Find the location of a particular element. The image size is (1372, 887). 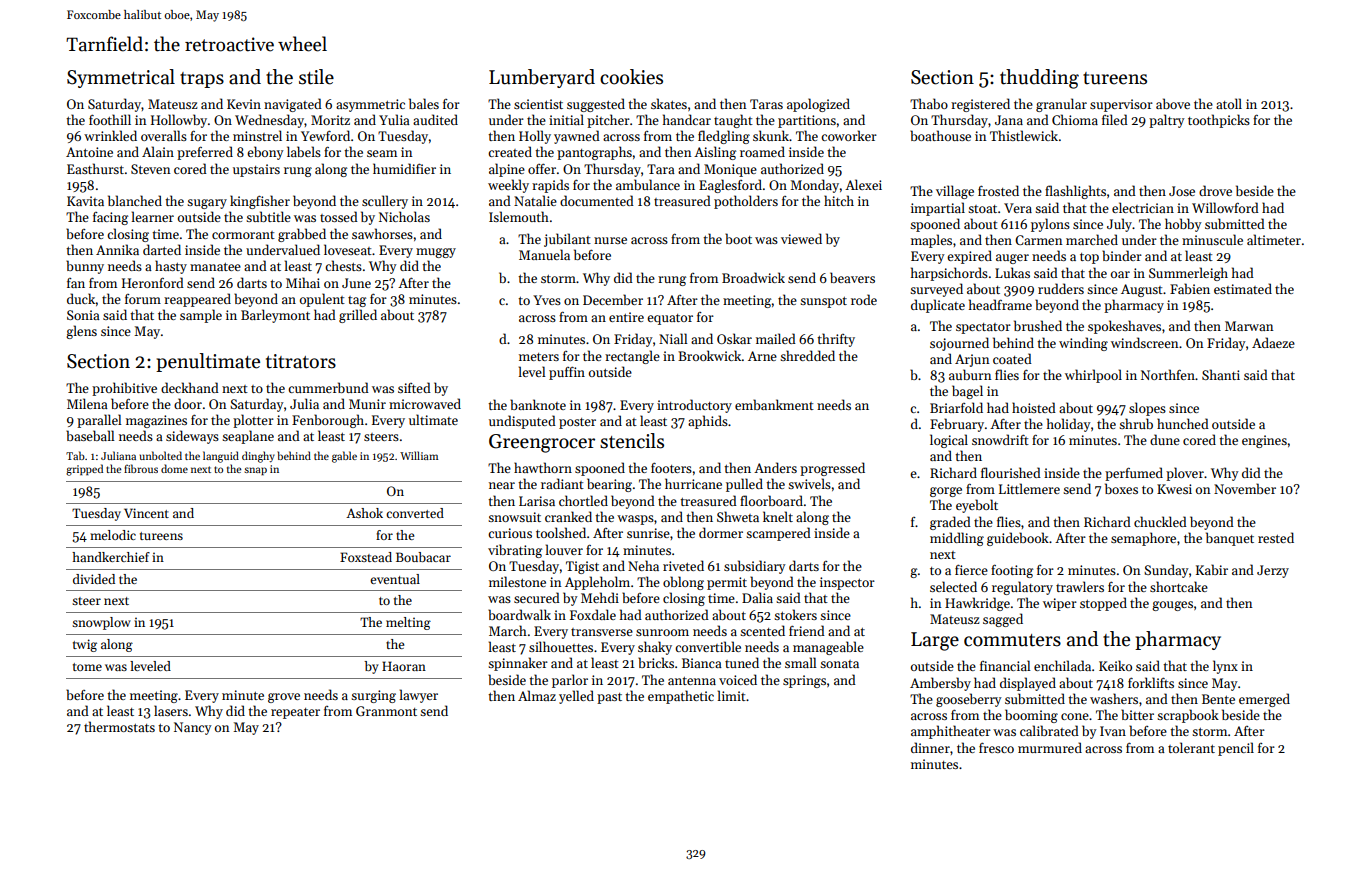

thrifty is located at coordinates (836, 340).
